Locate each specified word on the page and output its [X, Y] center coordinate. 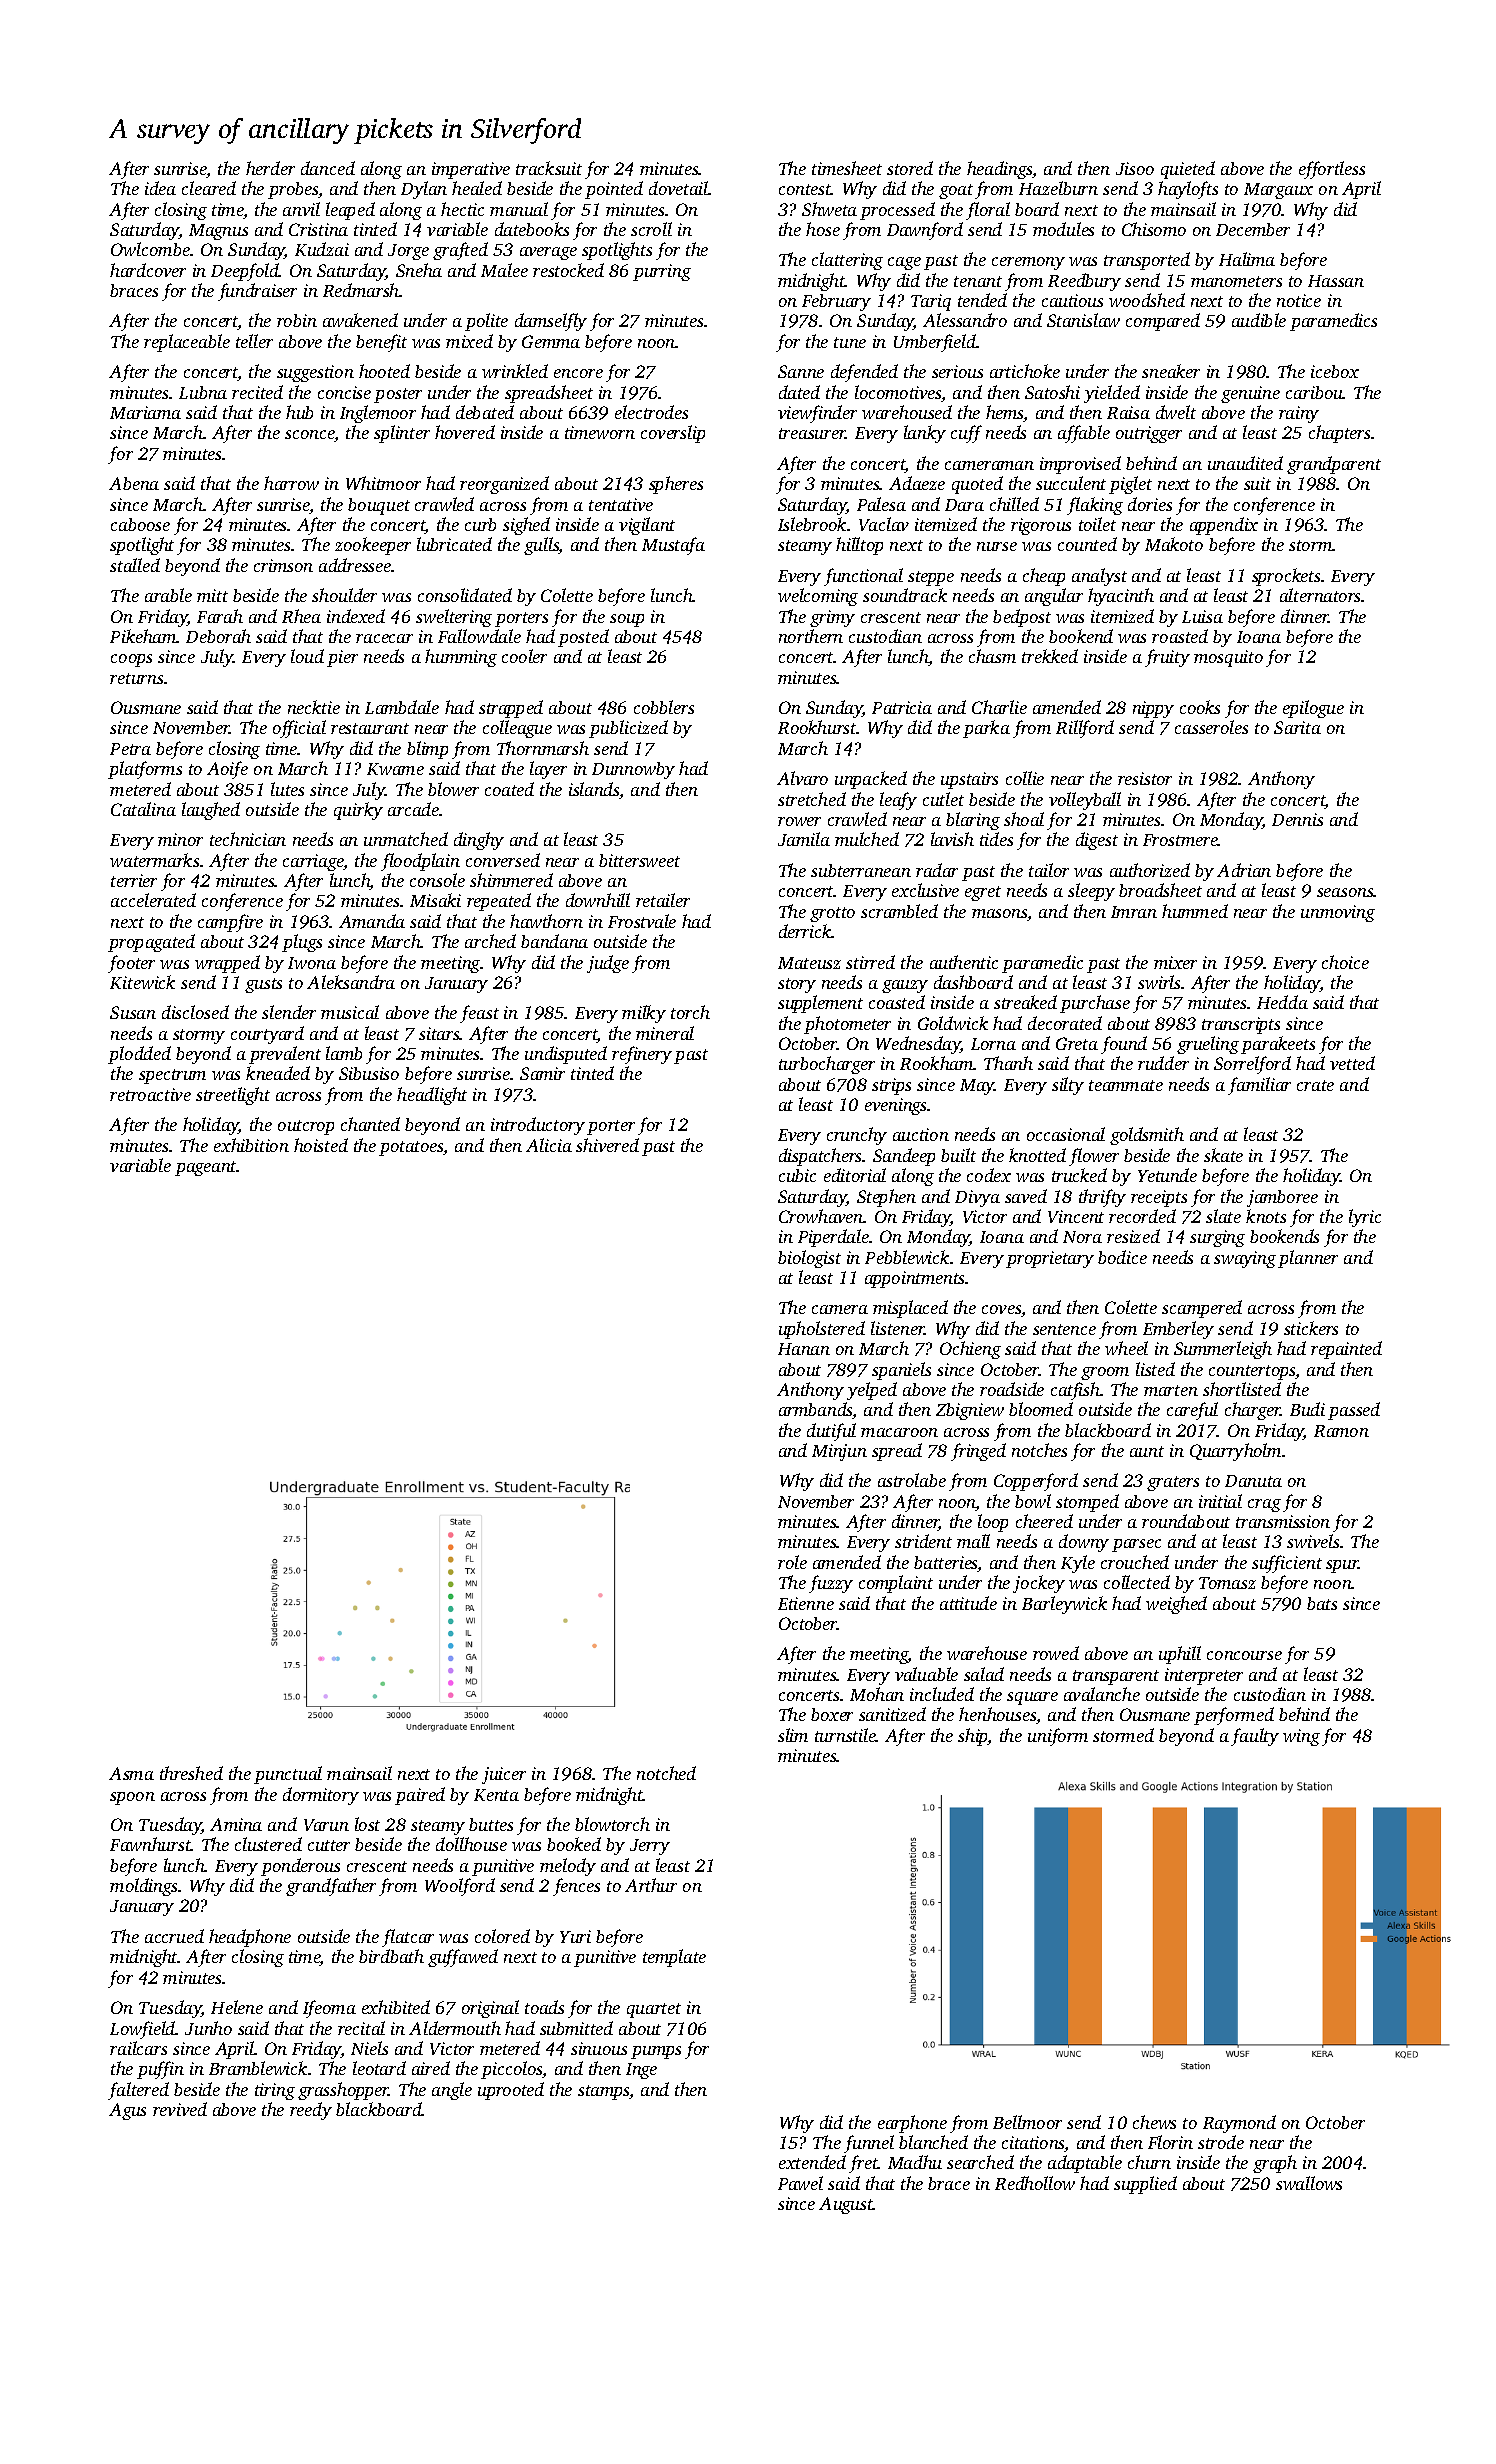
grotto [832, 914]
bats [1322, 1603]
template [674, 1958]
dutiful [831, 1432]
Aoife [227, 770]
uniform [1058, 1737]
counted [1087, 544]
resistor [1145, 778]
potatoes [411, 1148]
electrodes [651, 412]
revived [180, 2109]
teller [254, 341]
